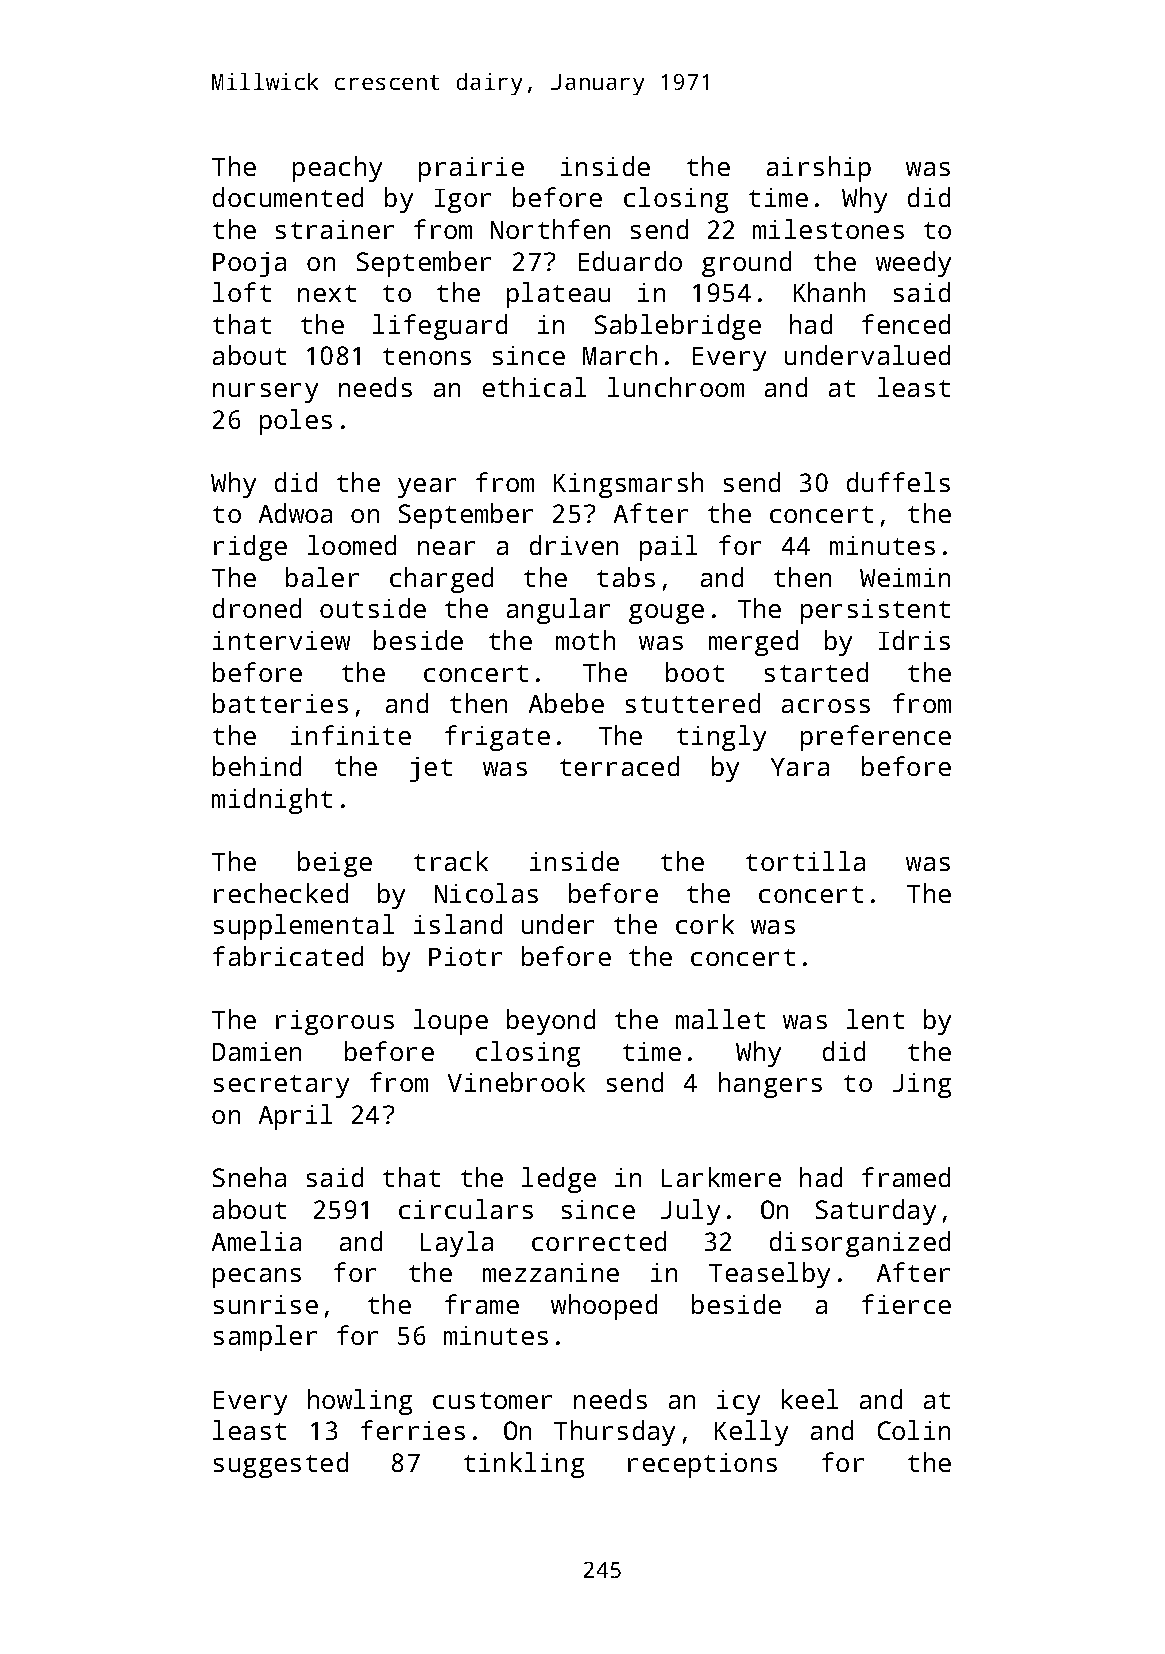 This image has height=1654, width=1165. What do you see at coordinates (296, 422) in the image?
I see `poles` at bounding box center [296, 422].
